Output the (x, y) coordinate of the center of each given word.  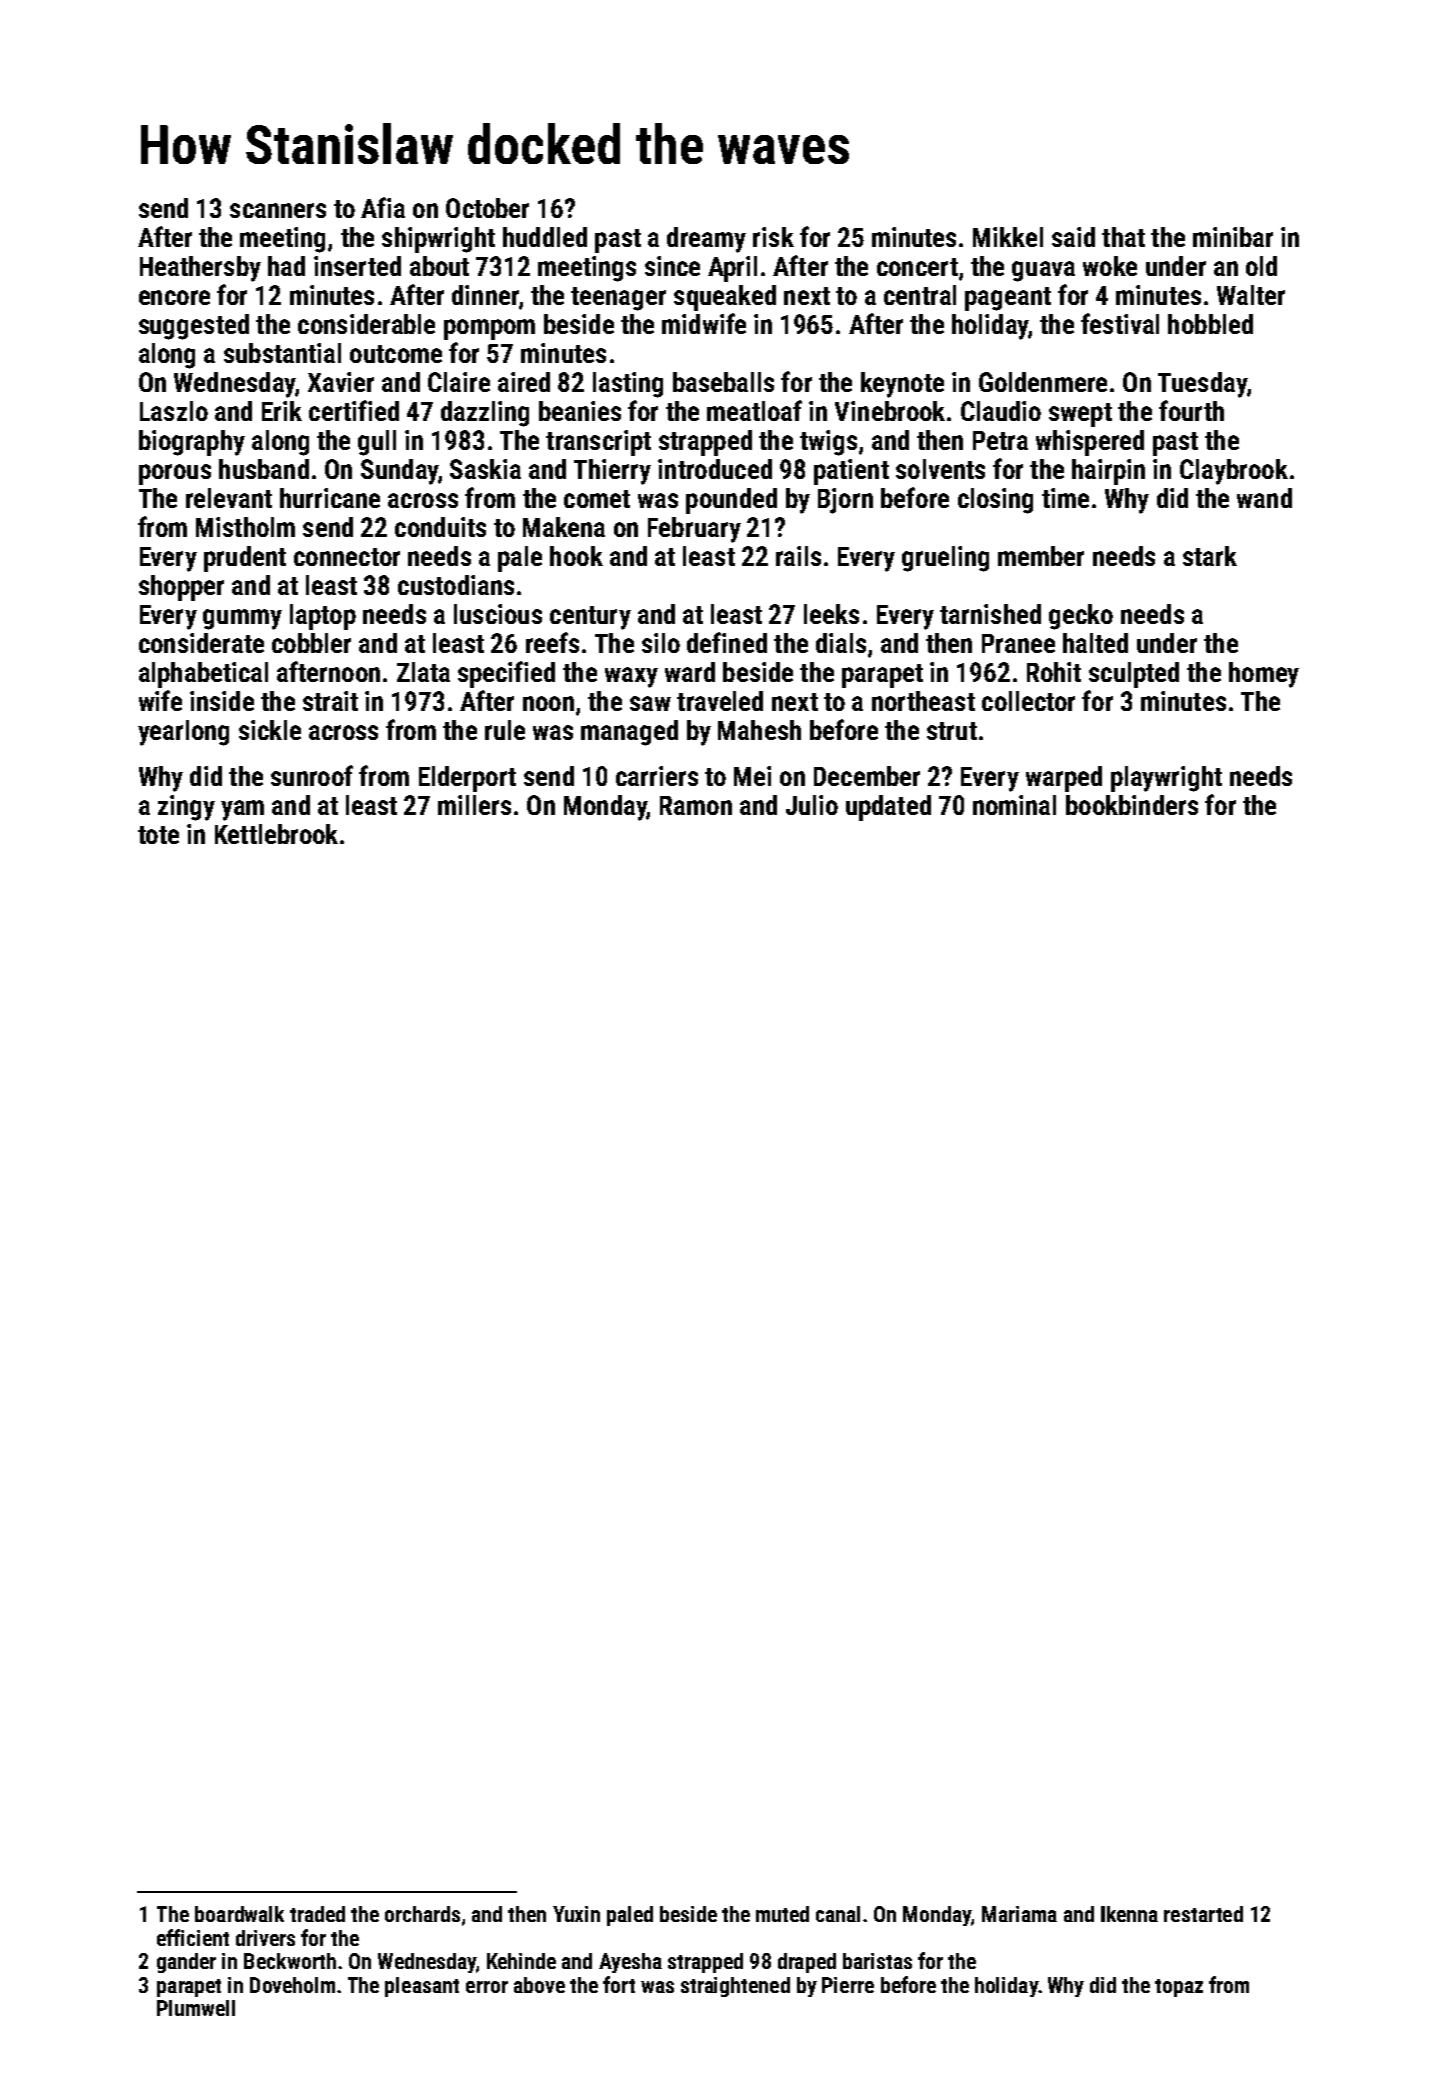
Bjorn (845, 501)
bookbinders (1132, 805)
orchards (422, 1914)
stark (1210, 556)
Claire (459, 382)
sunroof (312, 775)
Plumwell (196, 2008)
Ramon (696, 805)
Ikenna (1129, 1914)
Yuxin (576, 1914)
